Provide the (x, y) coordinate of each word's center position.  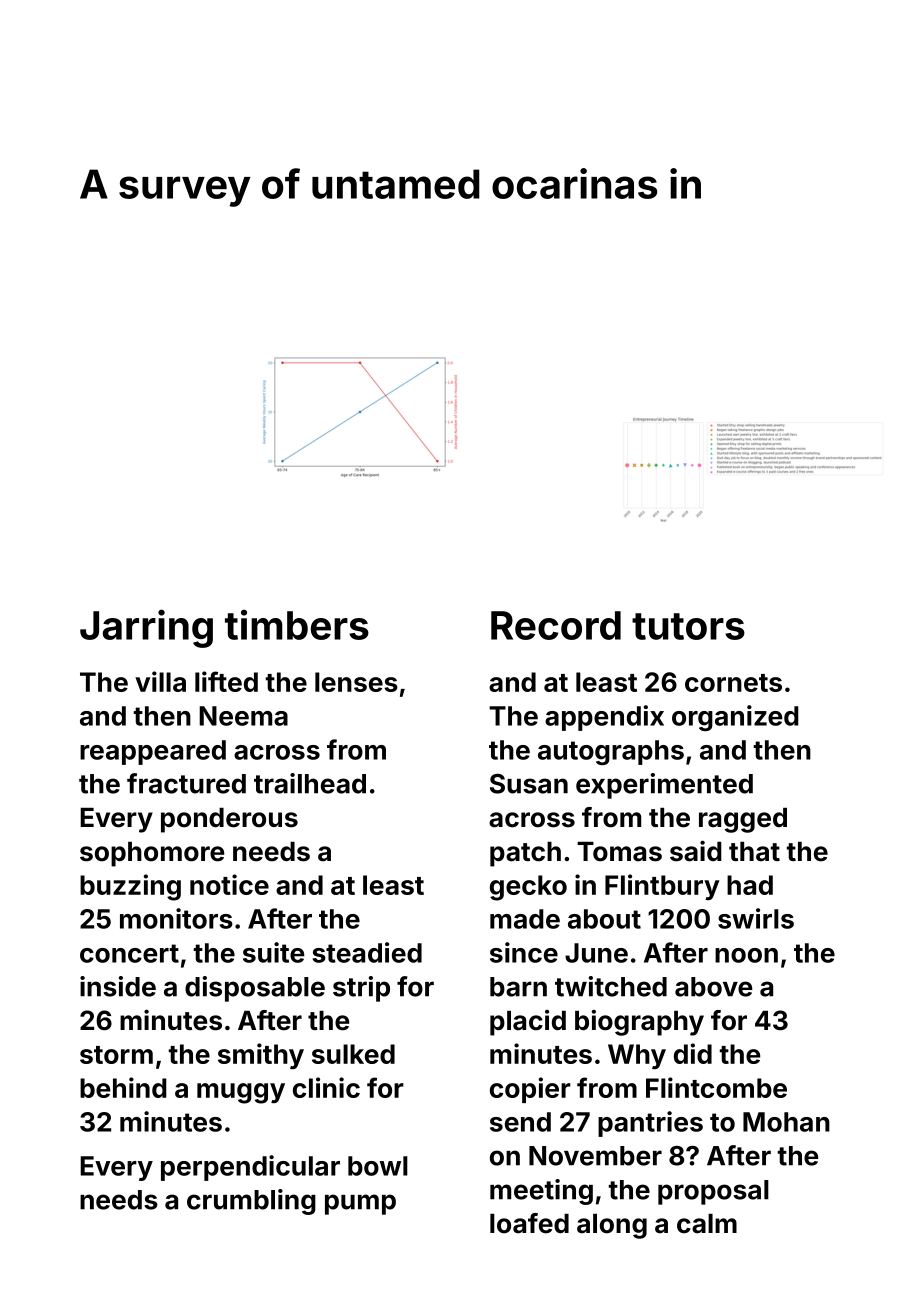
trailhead (310, 783)
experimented (664, 786)
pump (360, 1204)
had (750, 885)
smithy (261, 1056)
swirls (756, 918)
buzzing (130, 887)
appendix (604, 718)
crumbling (251, 1202)
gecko (528, 888)
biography (639, 1023)
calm (707, 1224)
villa (160, 681)
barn (518, 987)
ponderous (229, 820)
